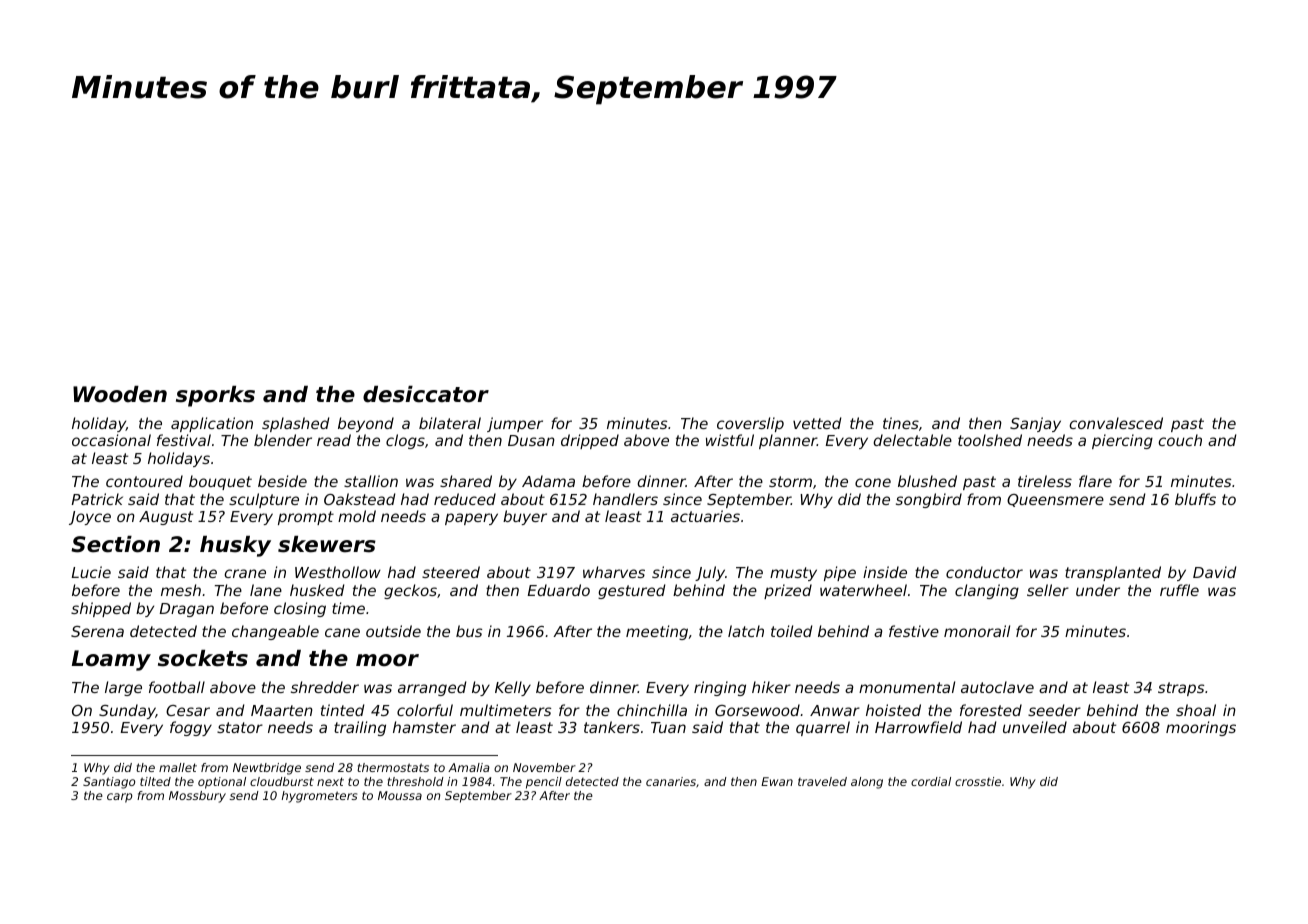 This page has height=924, width=1308. I want to click on Wooden, so click(120, 394).
